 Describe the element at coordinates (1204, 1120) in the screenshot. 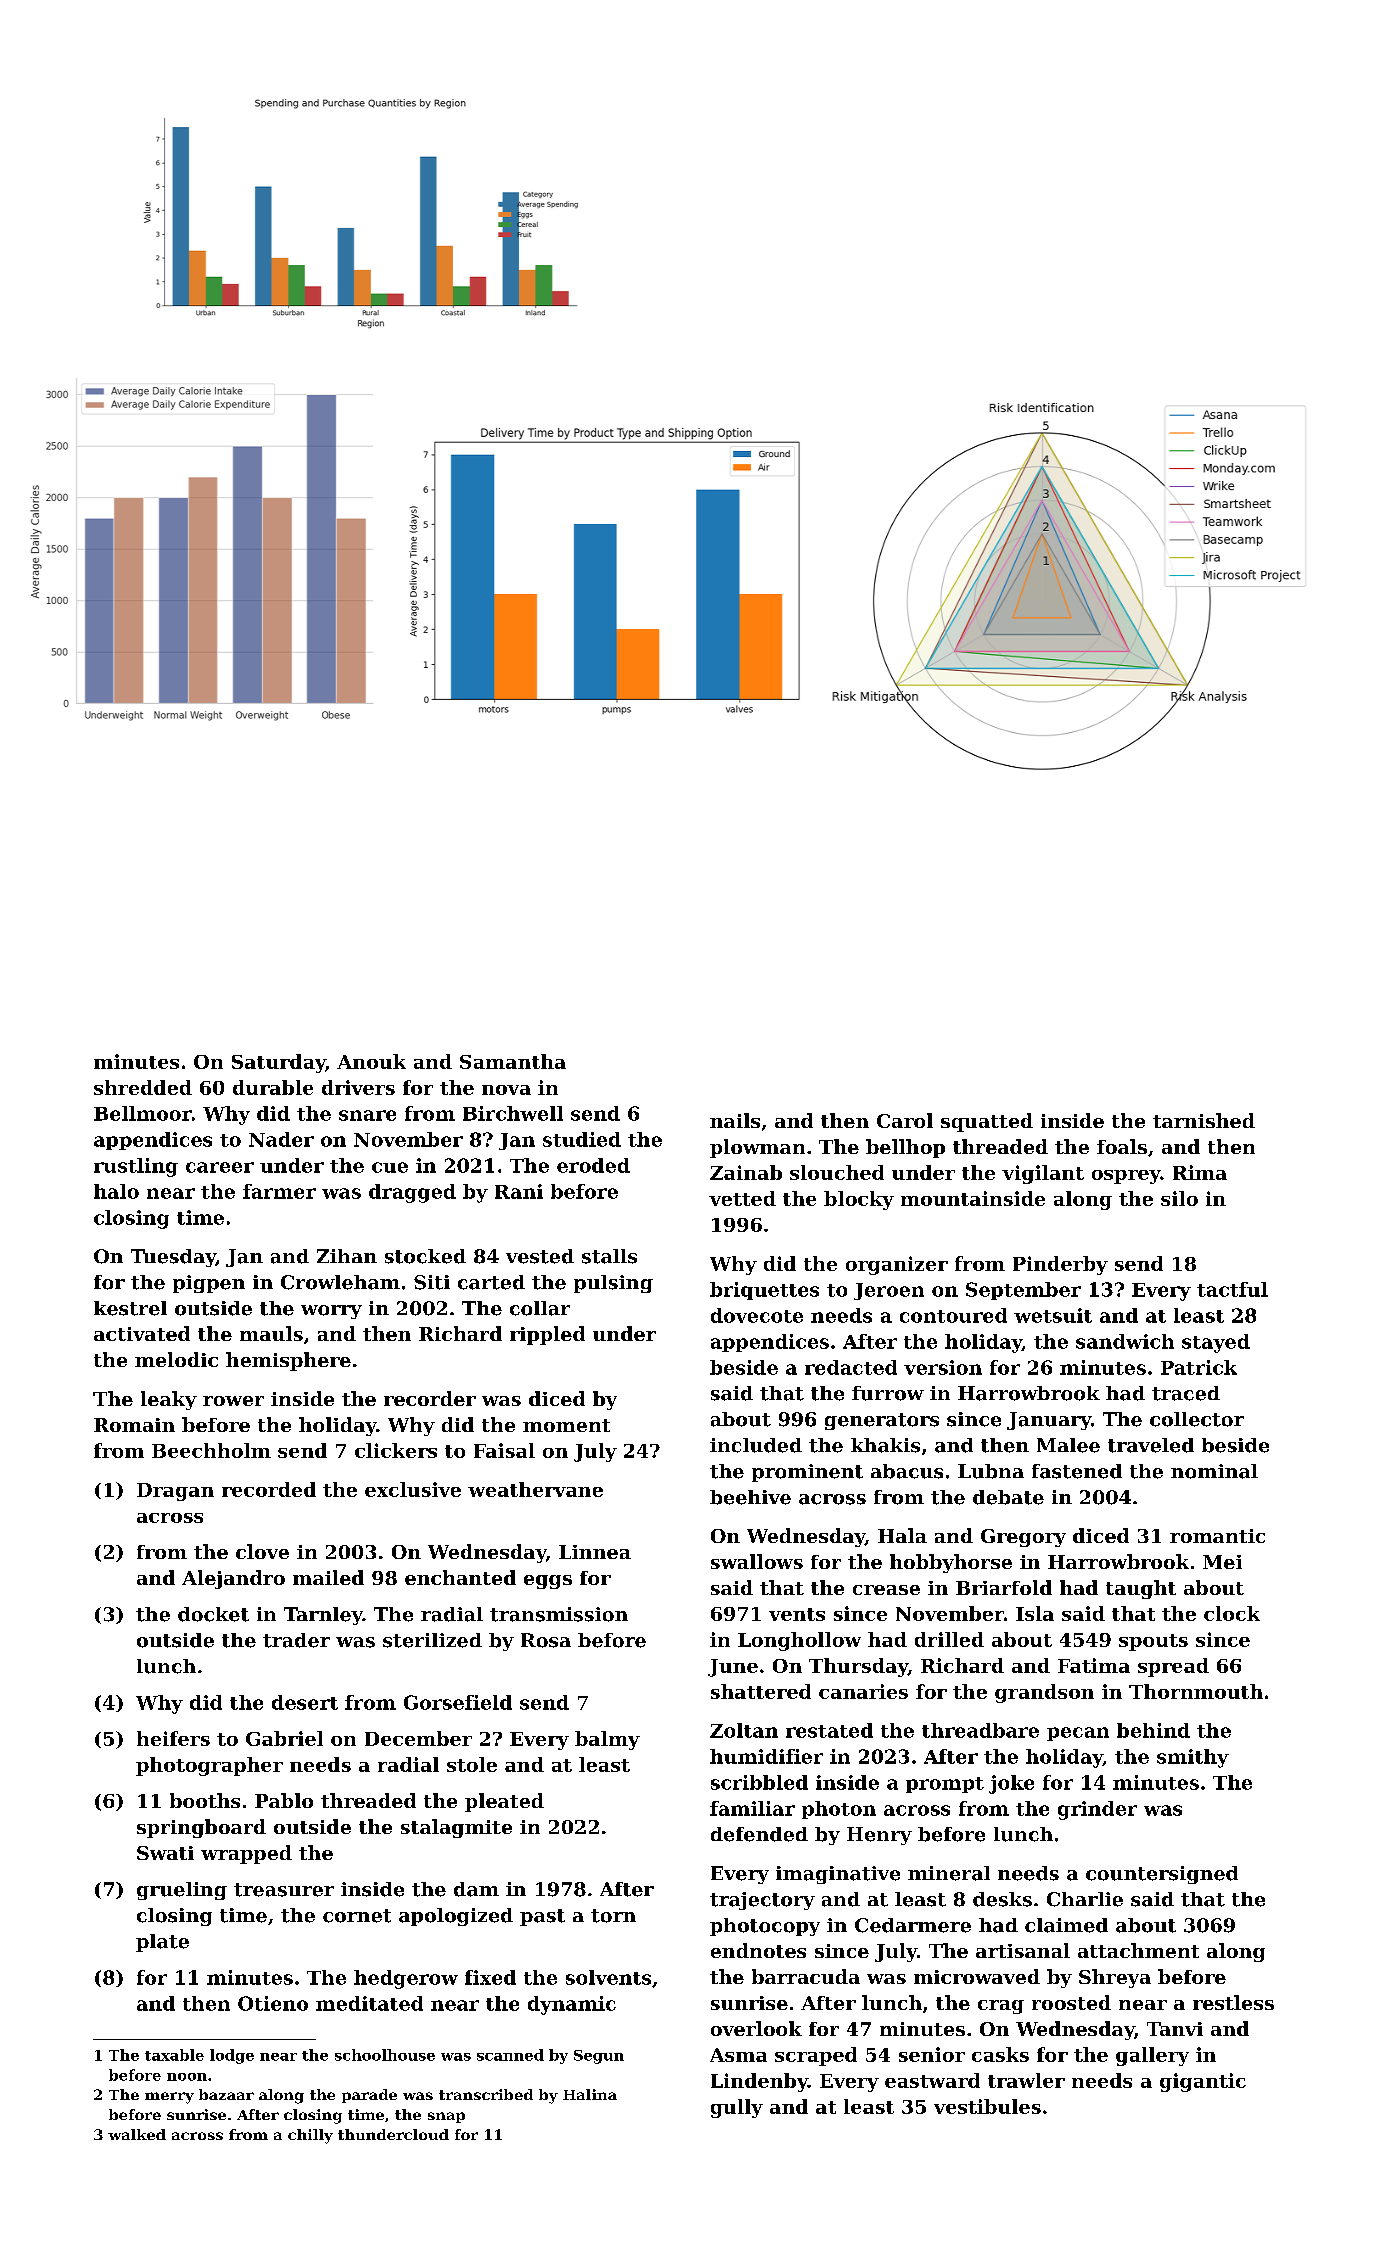

I see `tarnished` at that location.
